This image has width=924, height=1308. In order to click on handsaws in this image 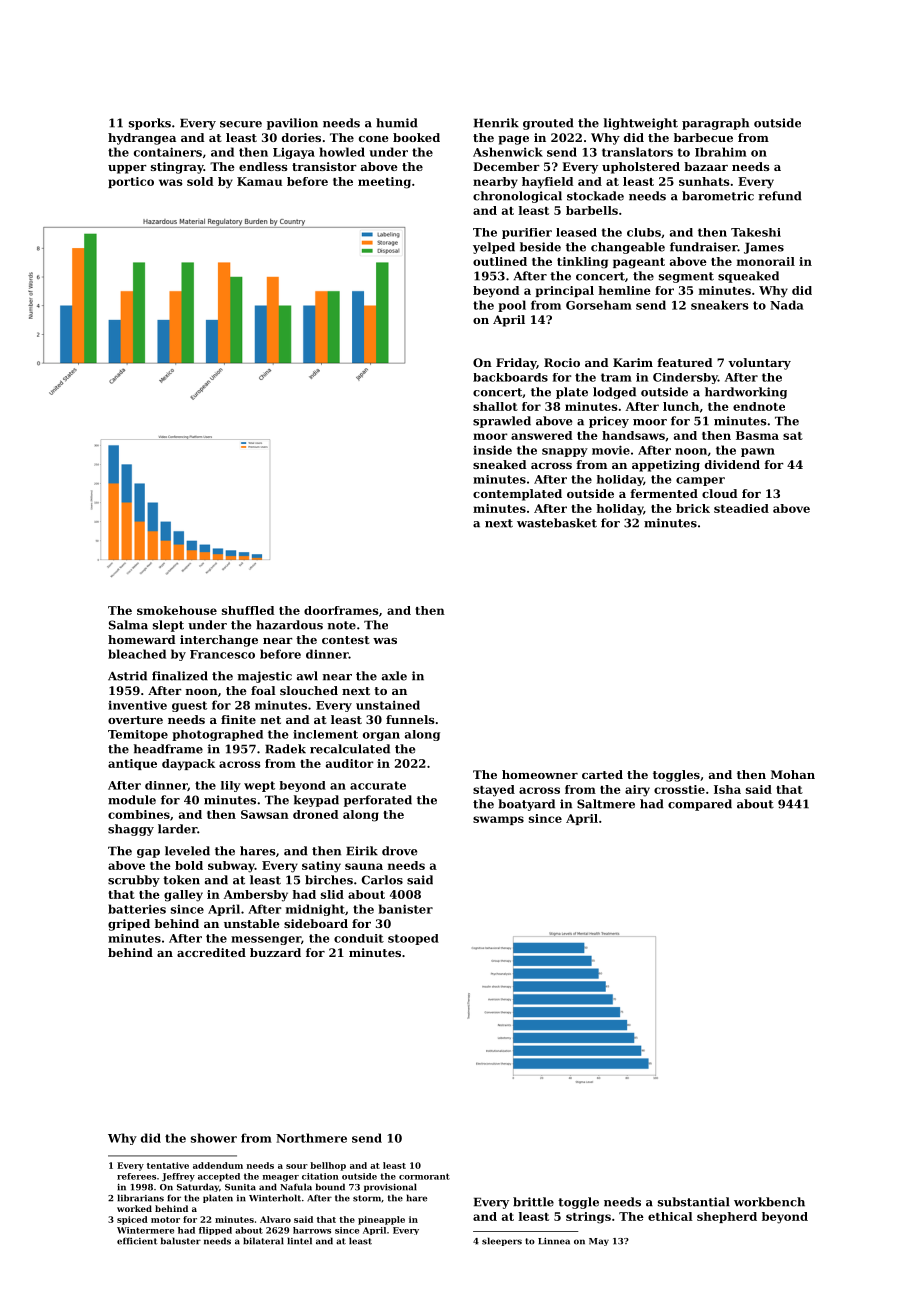, I will do `click(633, 435)`.
